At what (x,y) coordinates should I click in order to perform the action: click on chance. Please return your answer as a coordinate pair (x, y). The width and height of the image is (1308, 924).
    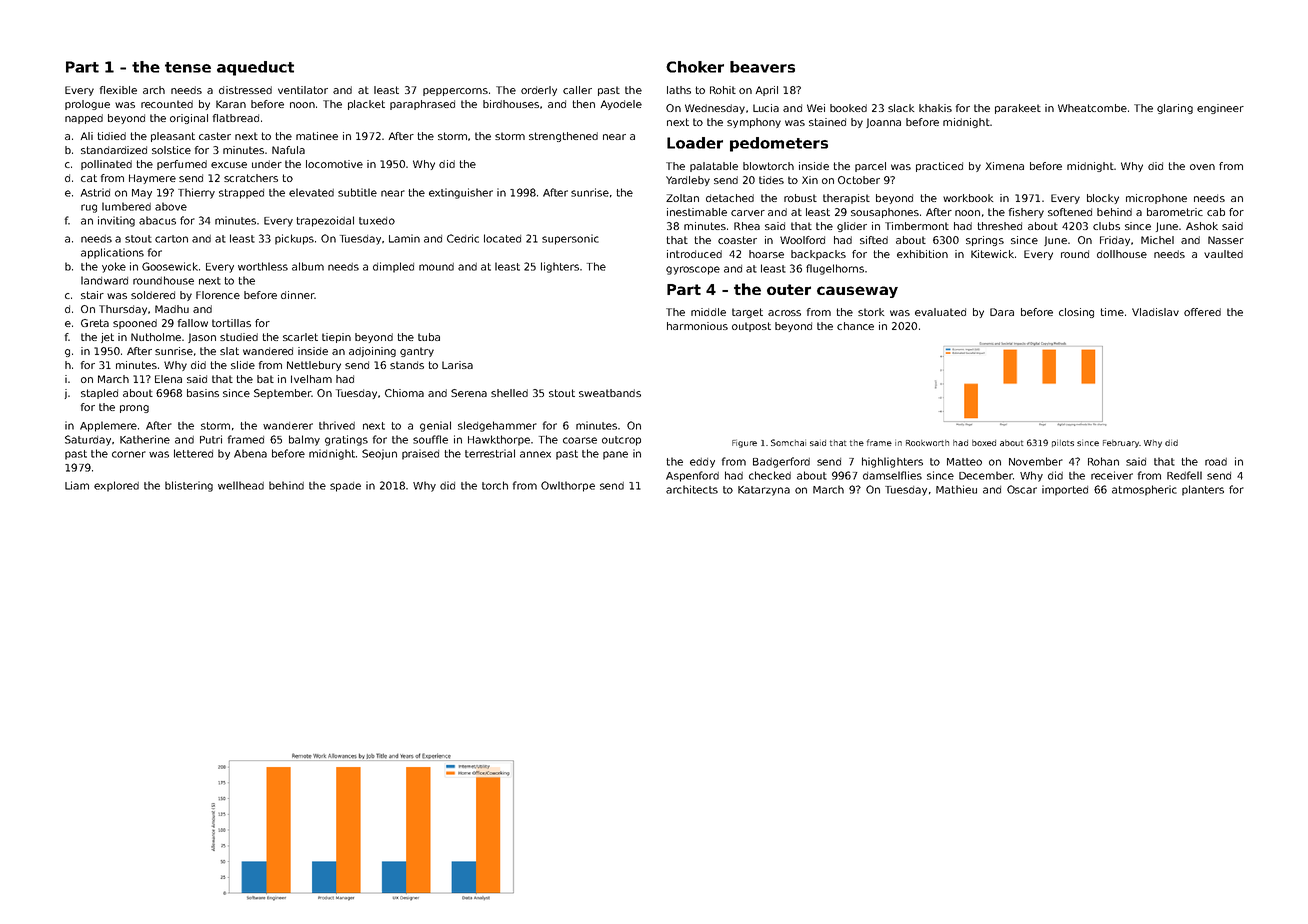
    Looking at the image, I should click on (855, 326).
